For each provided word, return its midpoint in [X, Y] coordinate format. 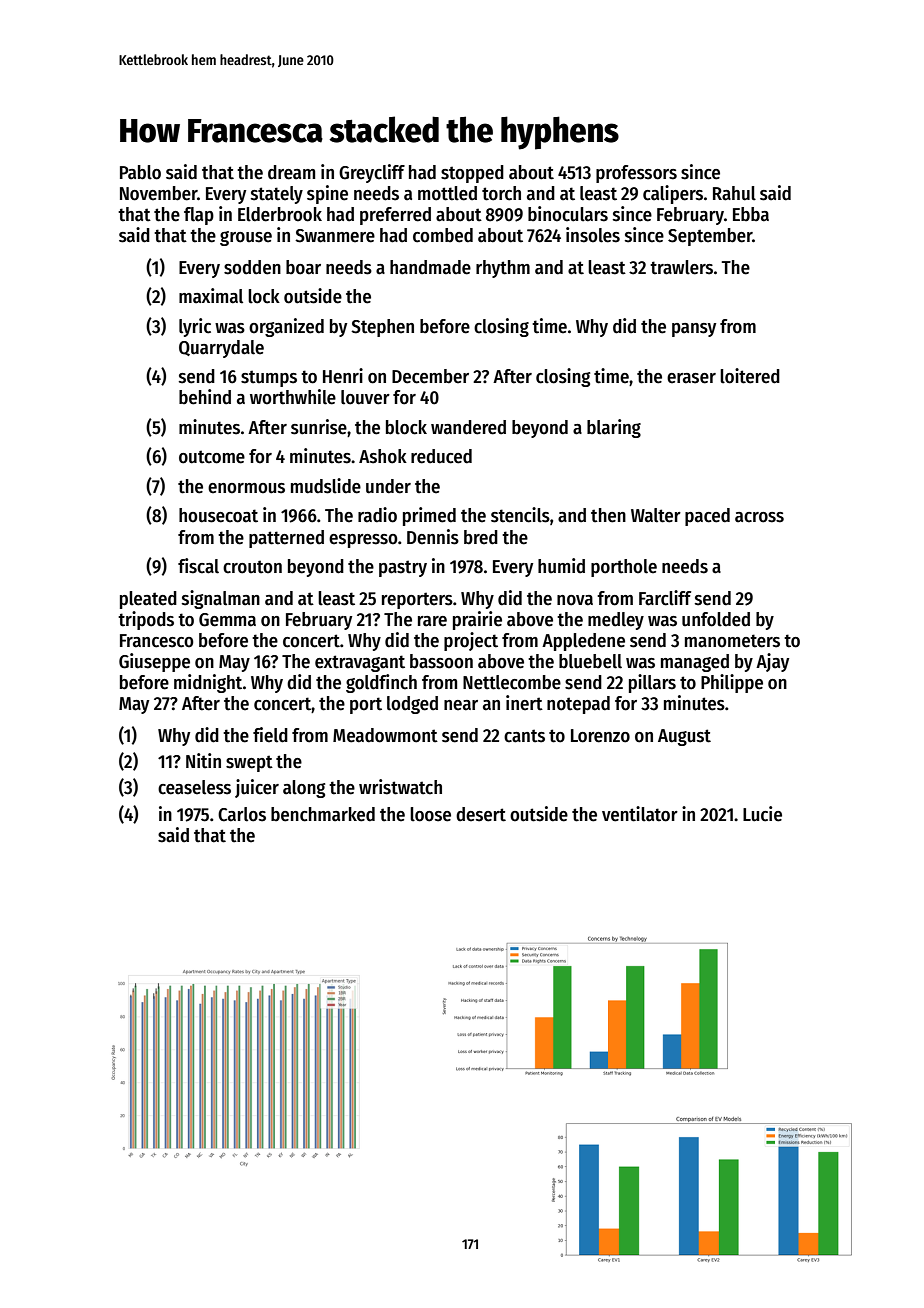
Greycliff [372, 173]
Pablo [140, 172]
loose [430, 814]
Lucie [762, 814]
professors [636, 174]
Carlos [242, 814]
